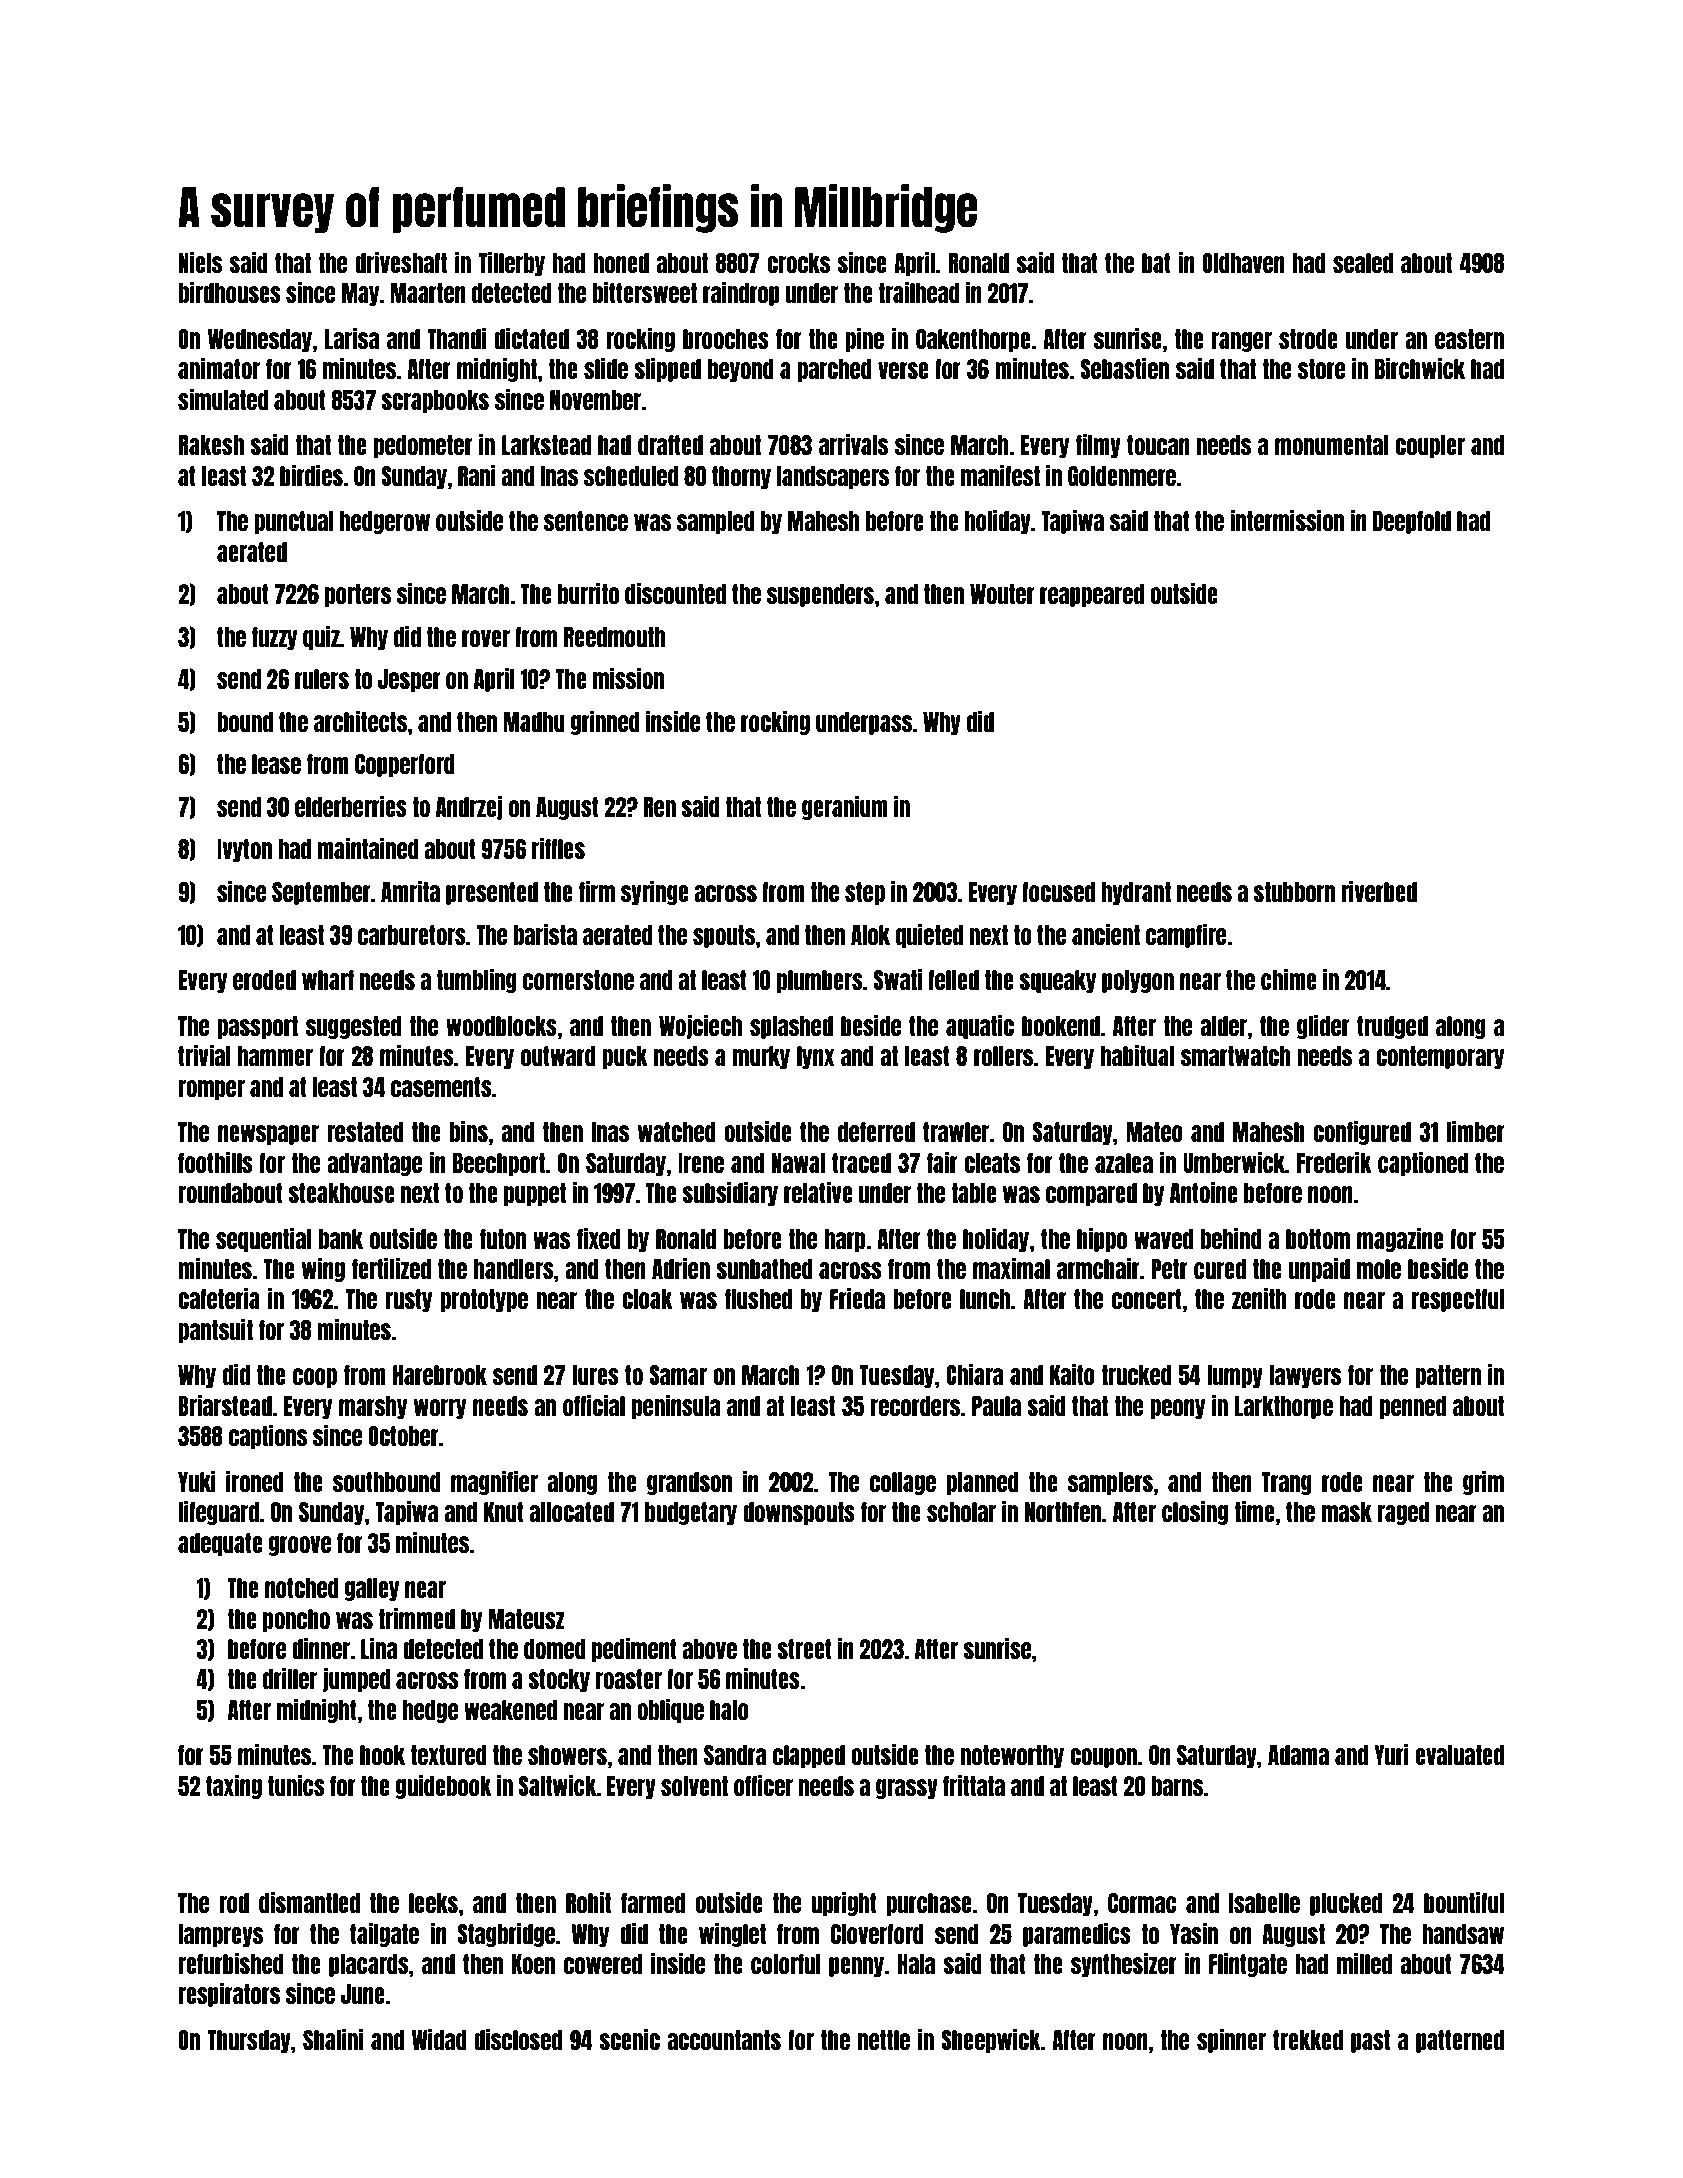 This screenshot has height=2178, width=1683. What do you see at coordinates (865, 893) in the screenshot?
I see `step` at bounding box center [865, 893].
